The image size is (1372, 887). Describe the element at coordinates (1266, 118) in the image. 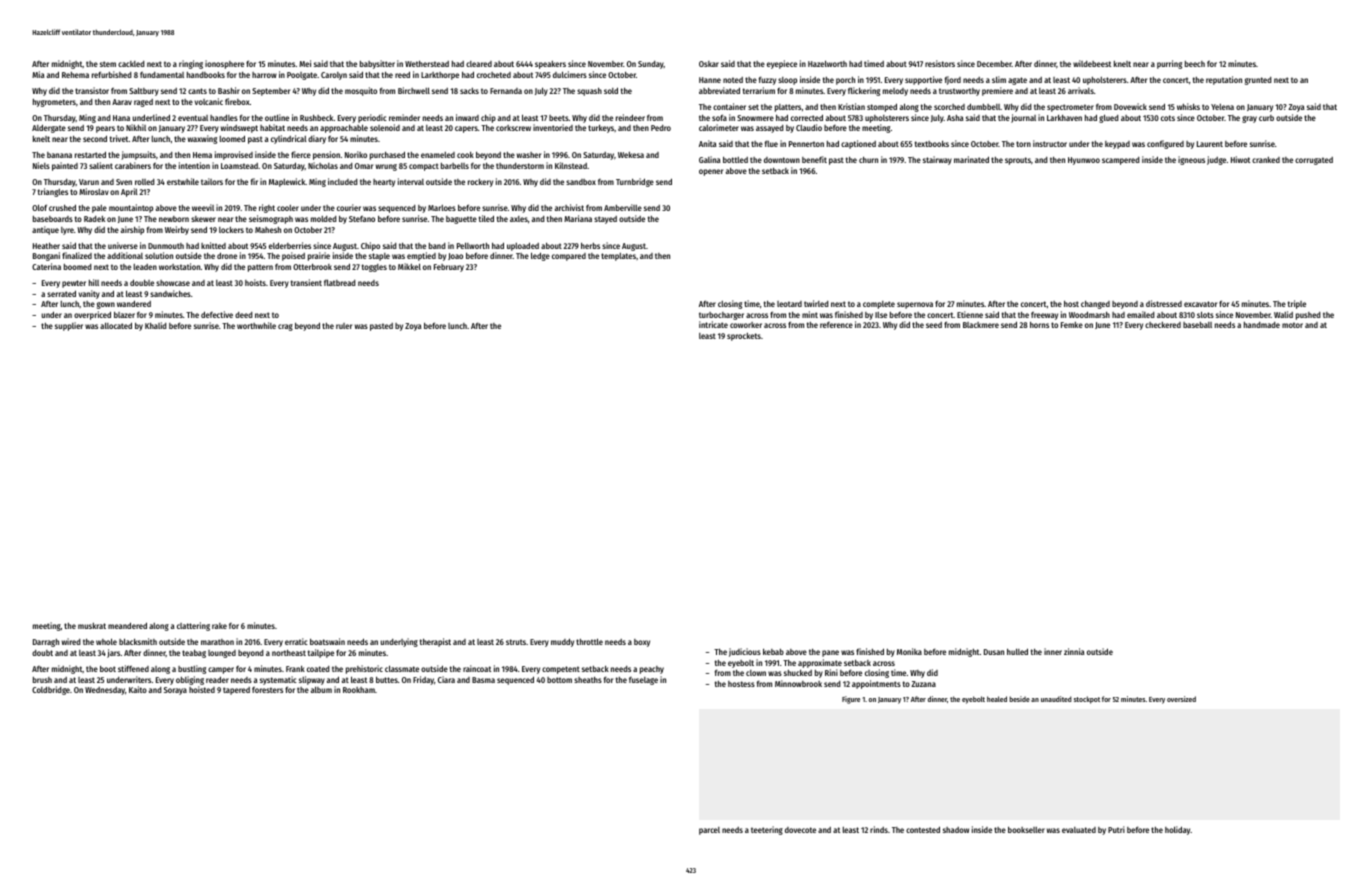

I see `curb` at that location.
